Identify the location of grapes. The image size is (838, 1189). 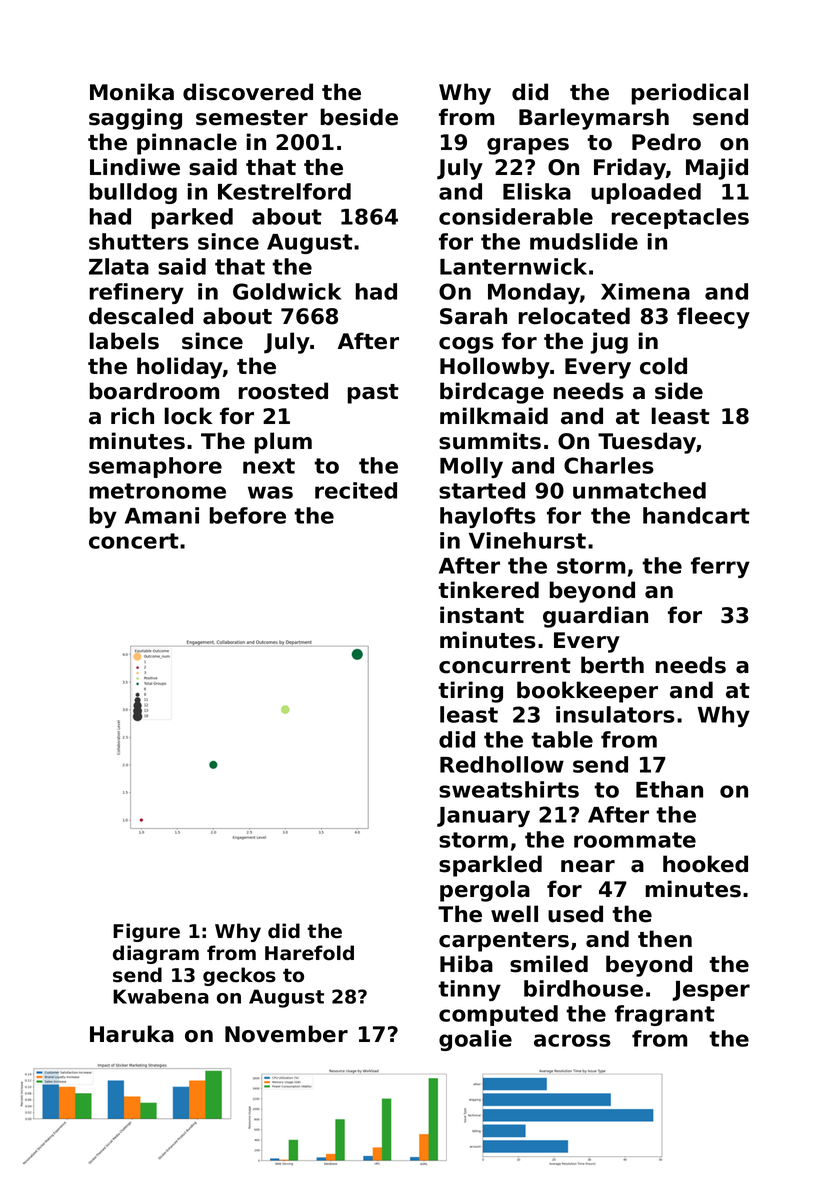
(528, 146).
